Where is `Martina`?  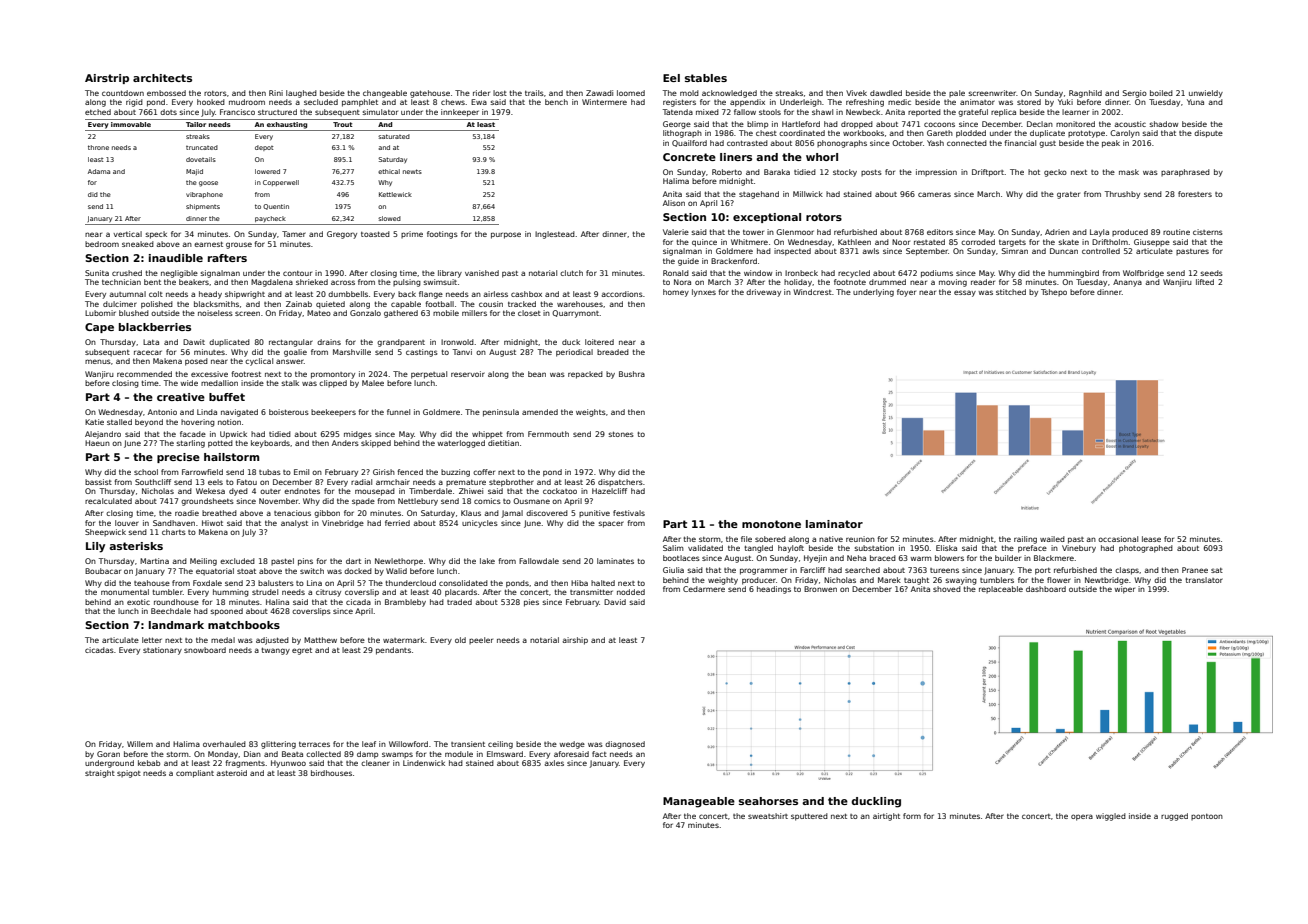 Martina is located at coordinates (154, 561).
